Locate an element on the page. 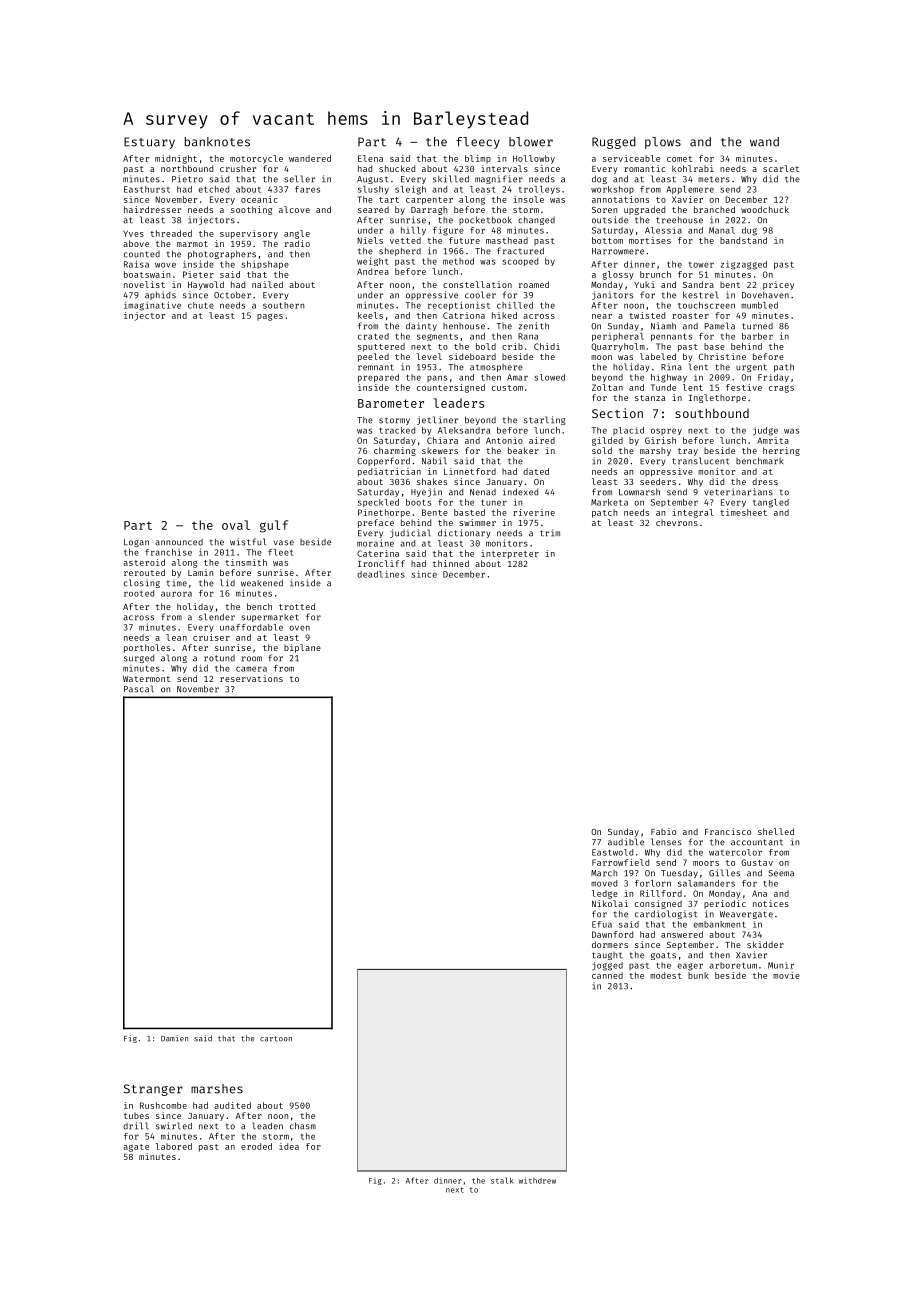  Fabio is located at coordinates (663, 831).
